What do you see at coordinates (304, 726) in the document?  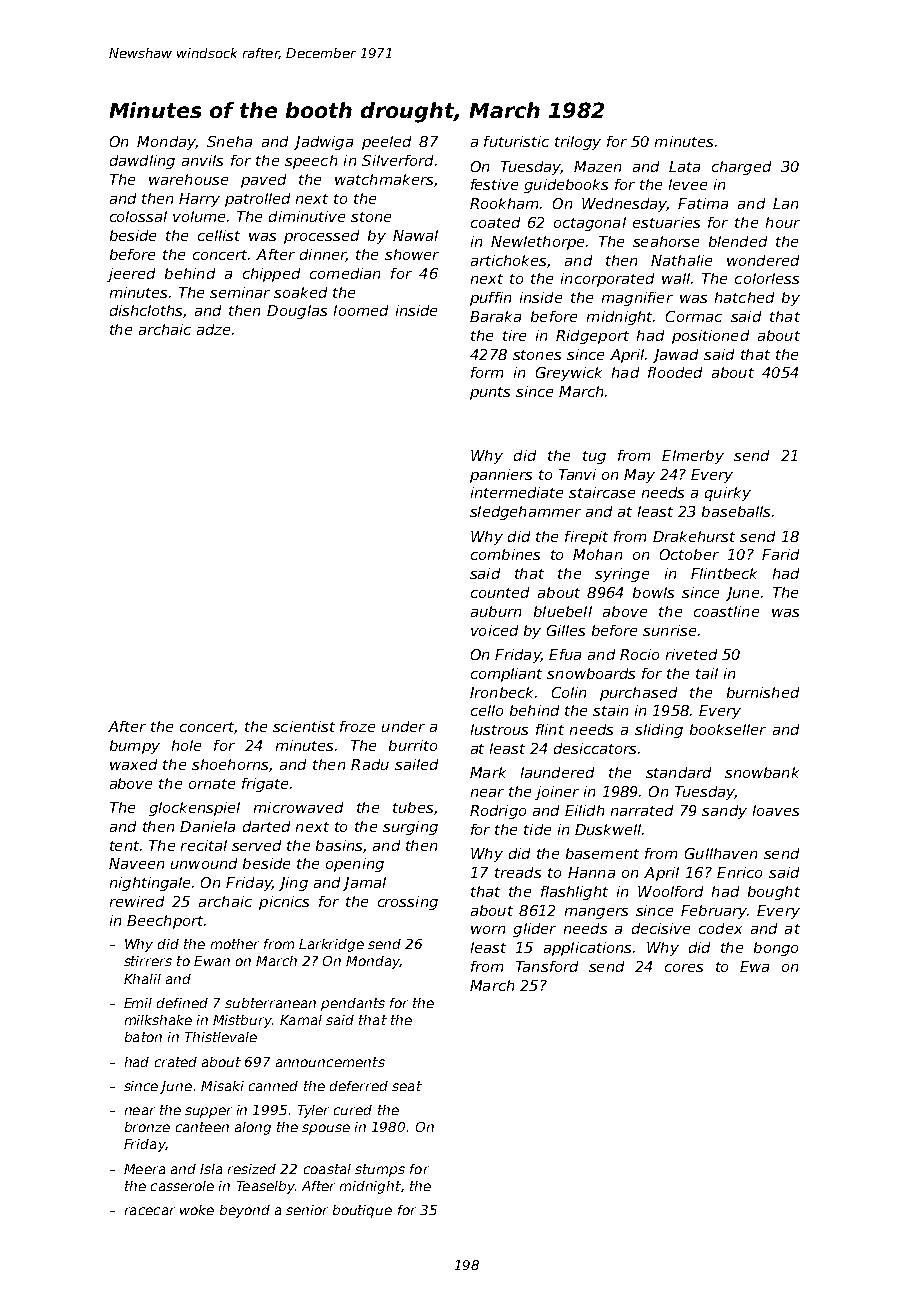 I see `scientist` at bounding box center [304, 726].
